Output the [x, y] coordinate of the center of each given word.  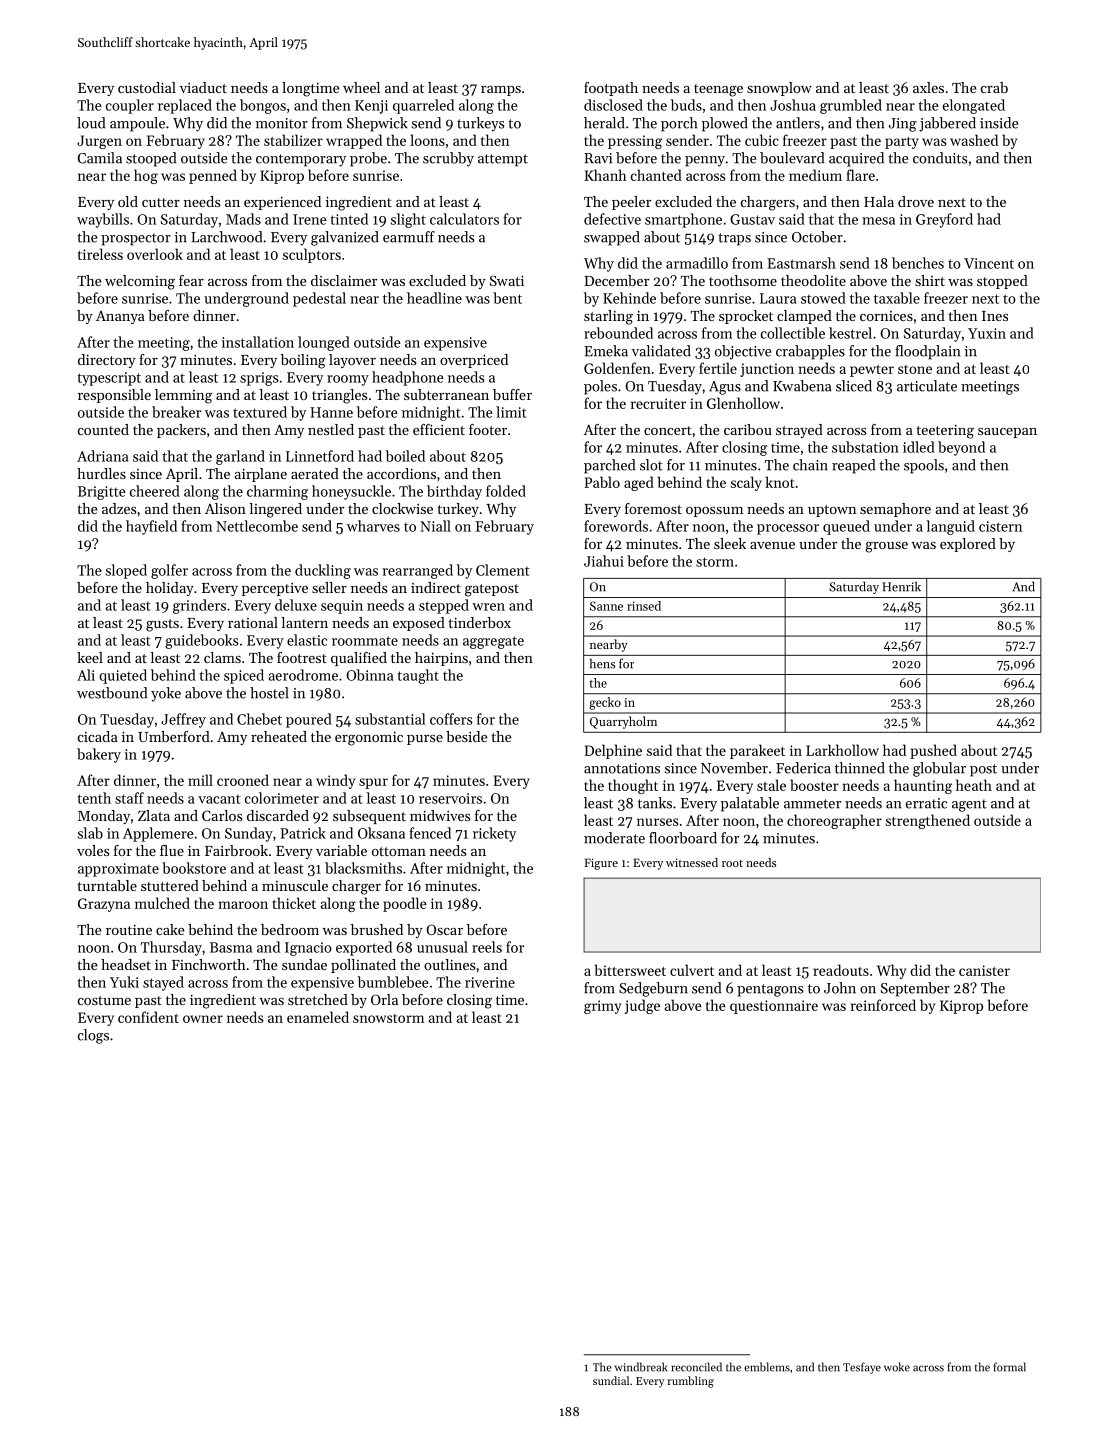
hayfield [151, 527]
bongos [263, 106]
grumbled [851, 106]
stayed [163, 983]
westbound [112, 693]
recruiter [658, 403]
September [915, 989]
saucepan [1007, 433]
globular [939, 769]
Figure [601, 864]
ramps [501, 91]
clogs [93, 1036]
